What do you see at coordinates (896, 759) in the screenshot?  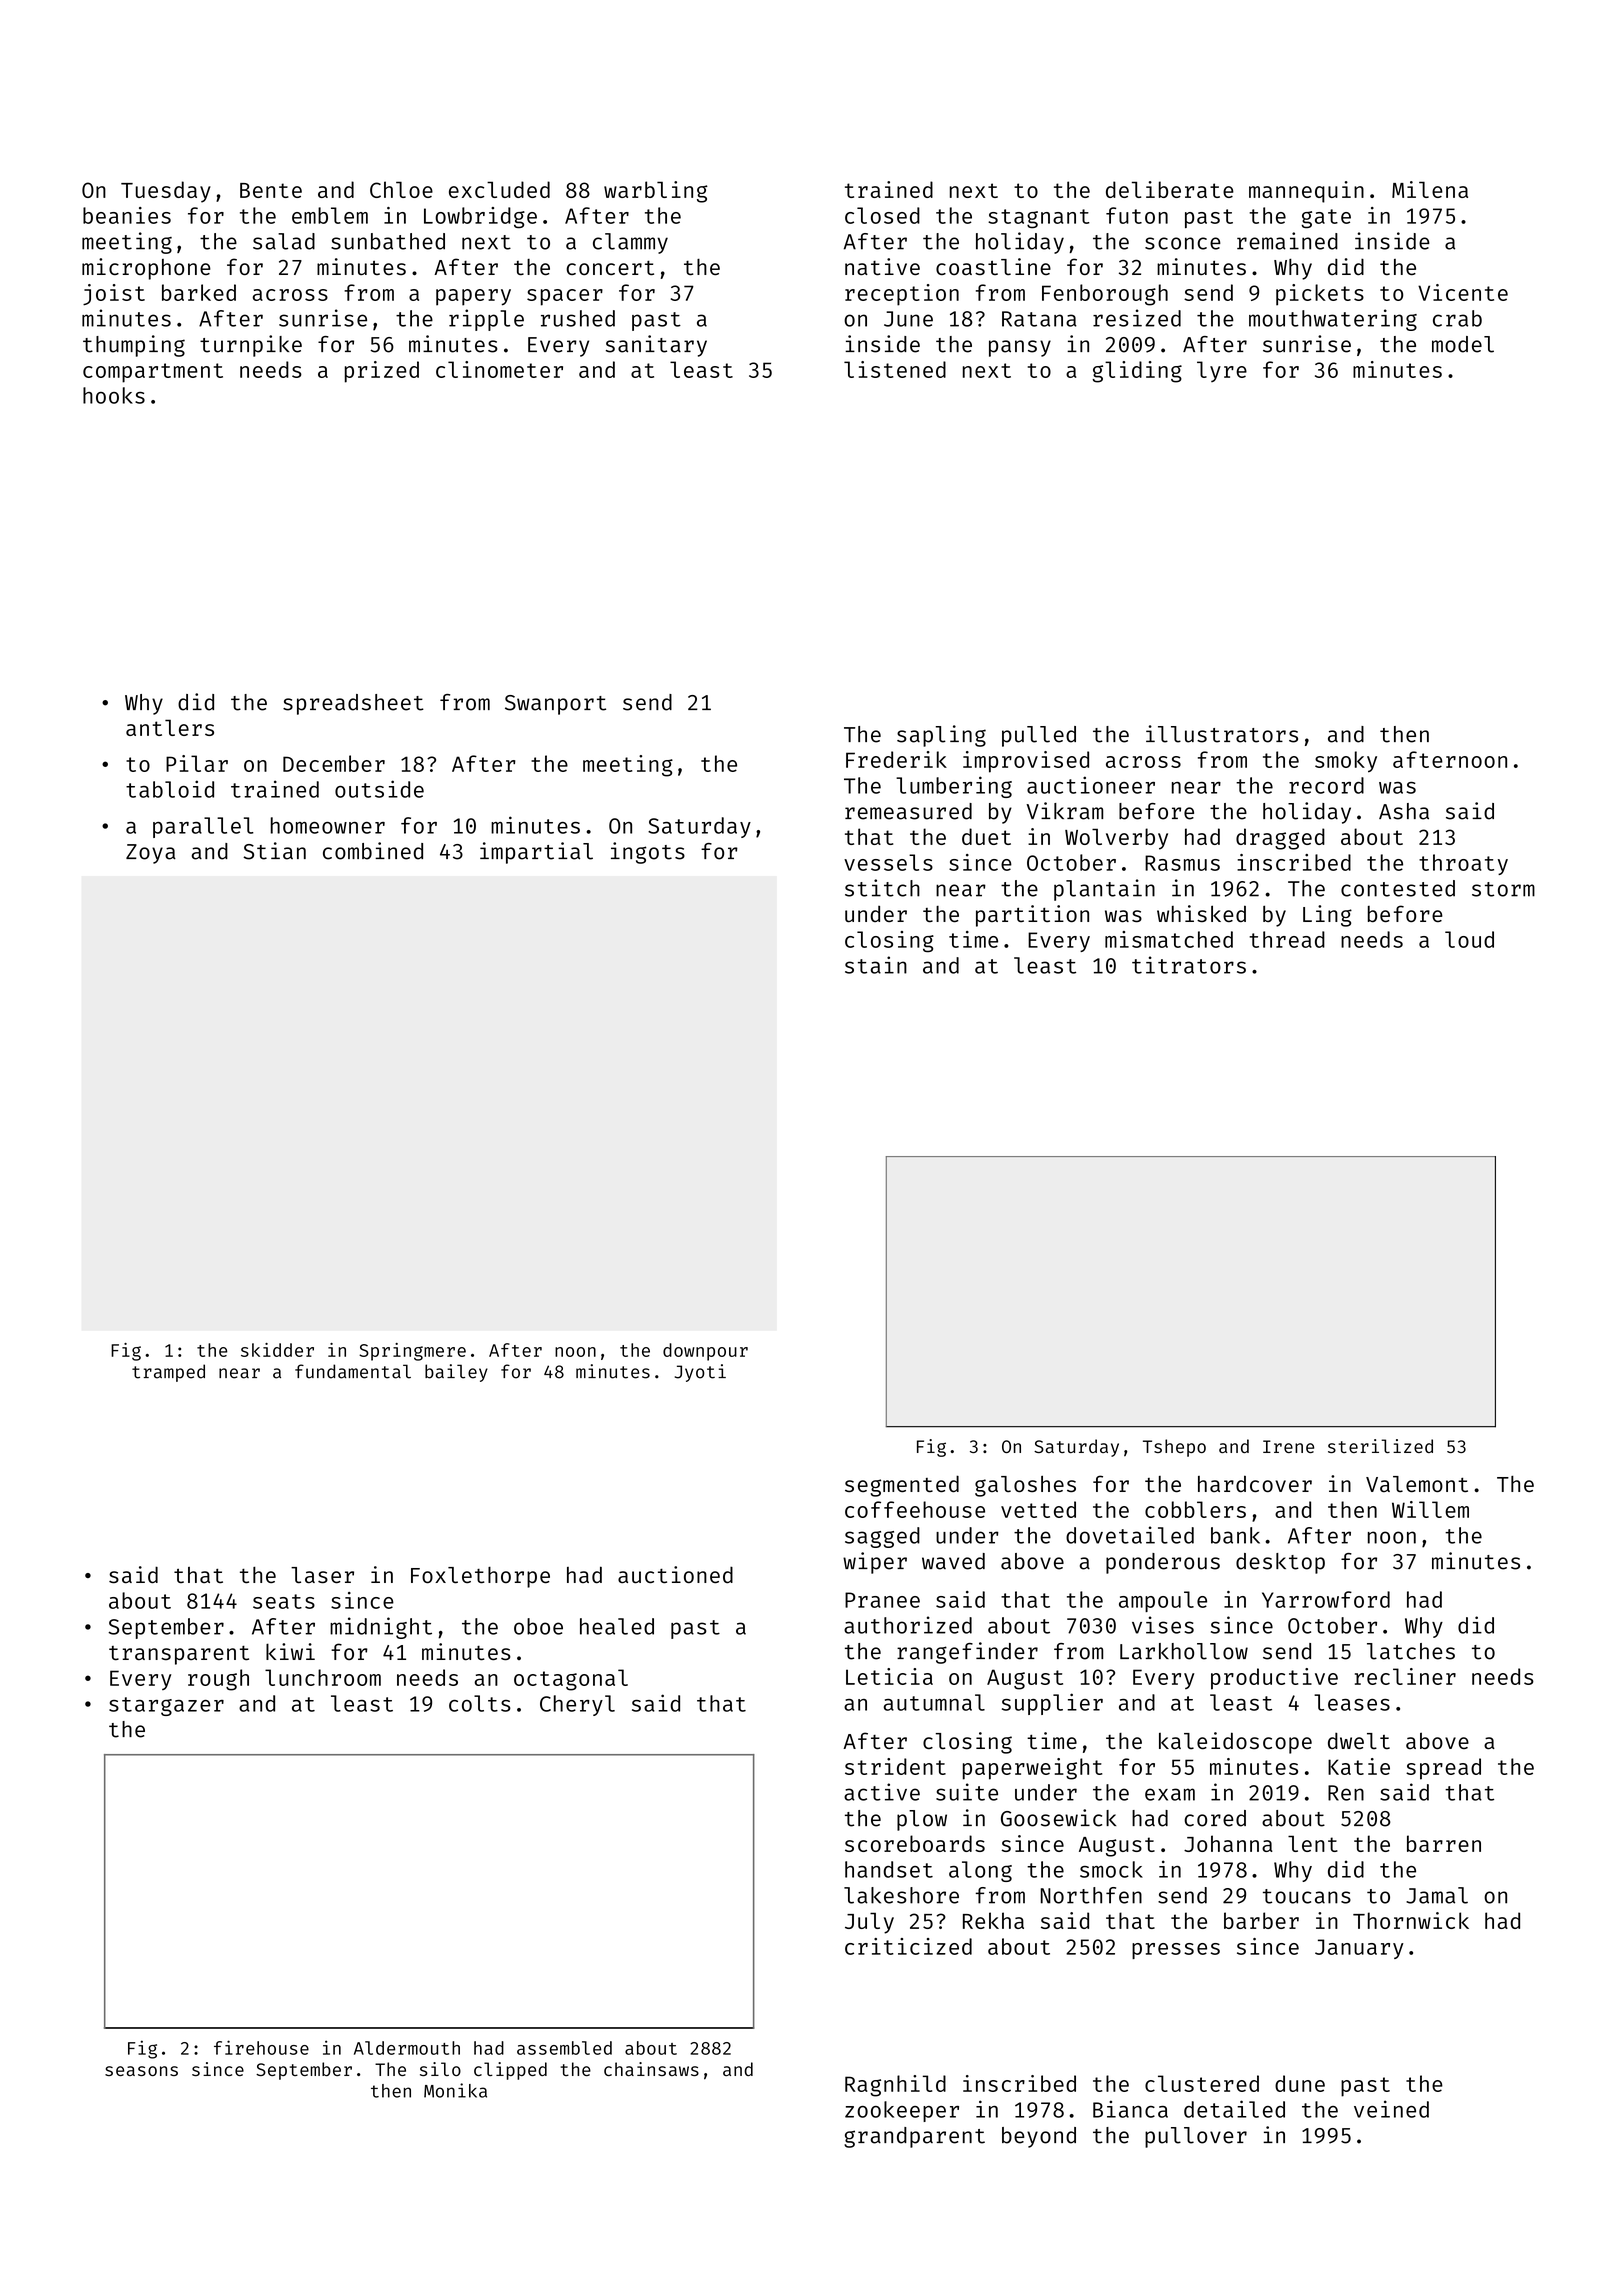 I see `Frederik` at bounding box center [896, 759].
